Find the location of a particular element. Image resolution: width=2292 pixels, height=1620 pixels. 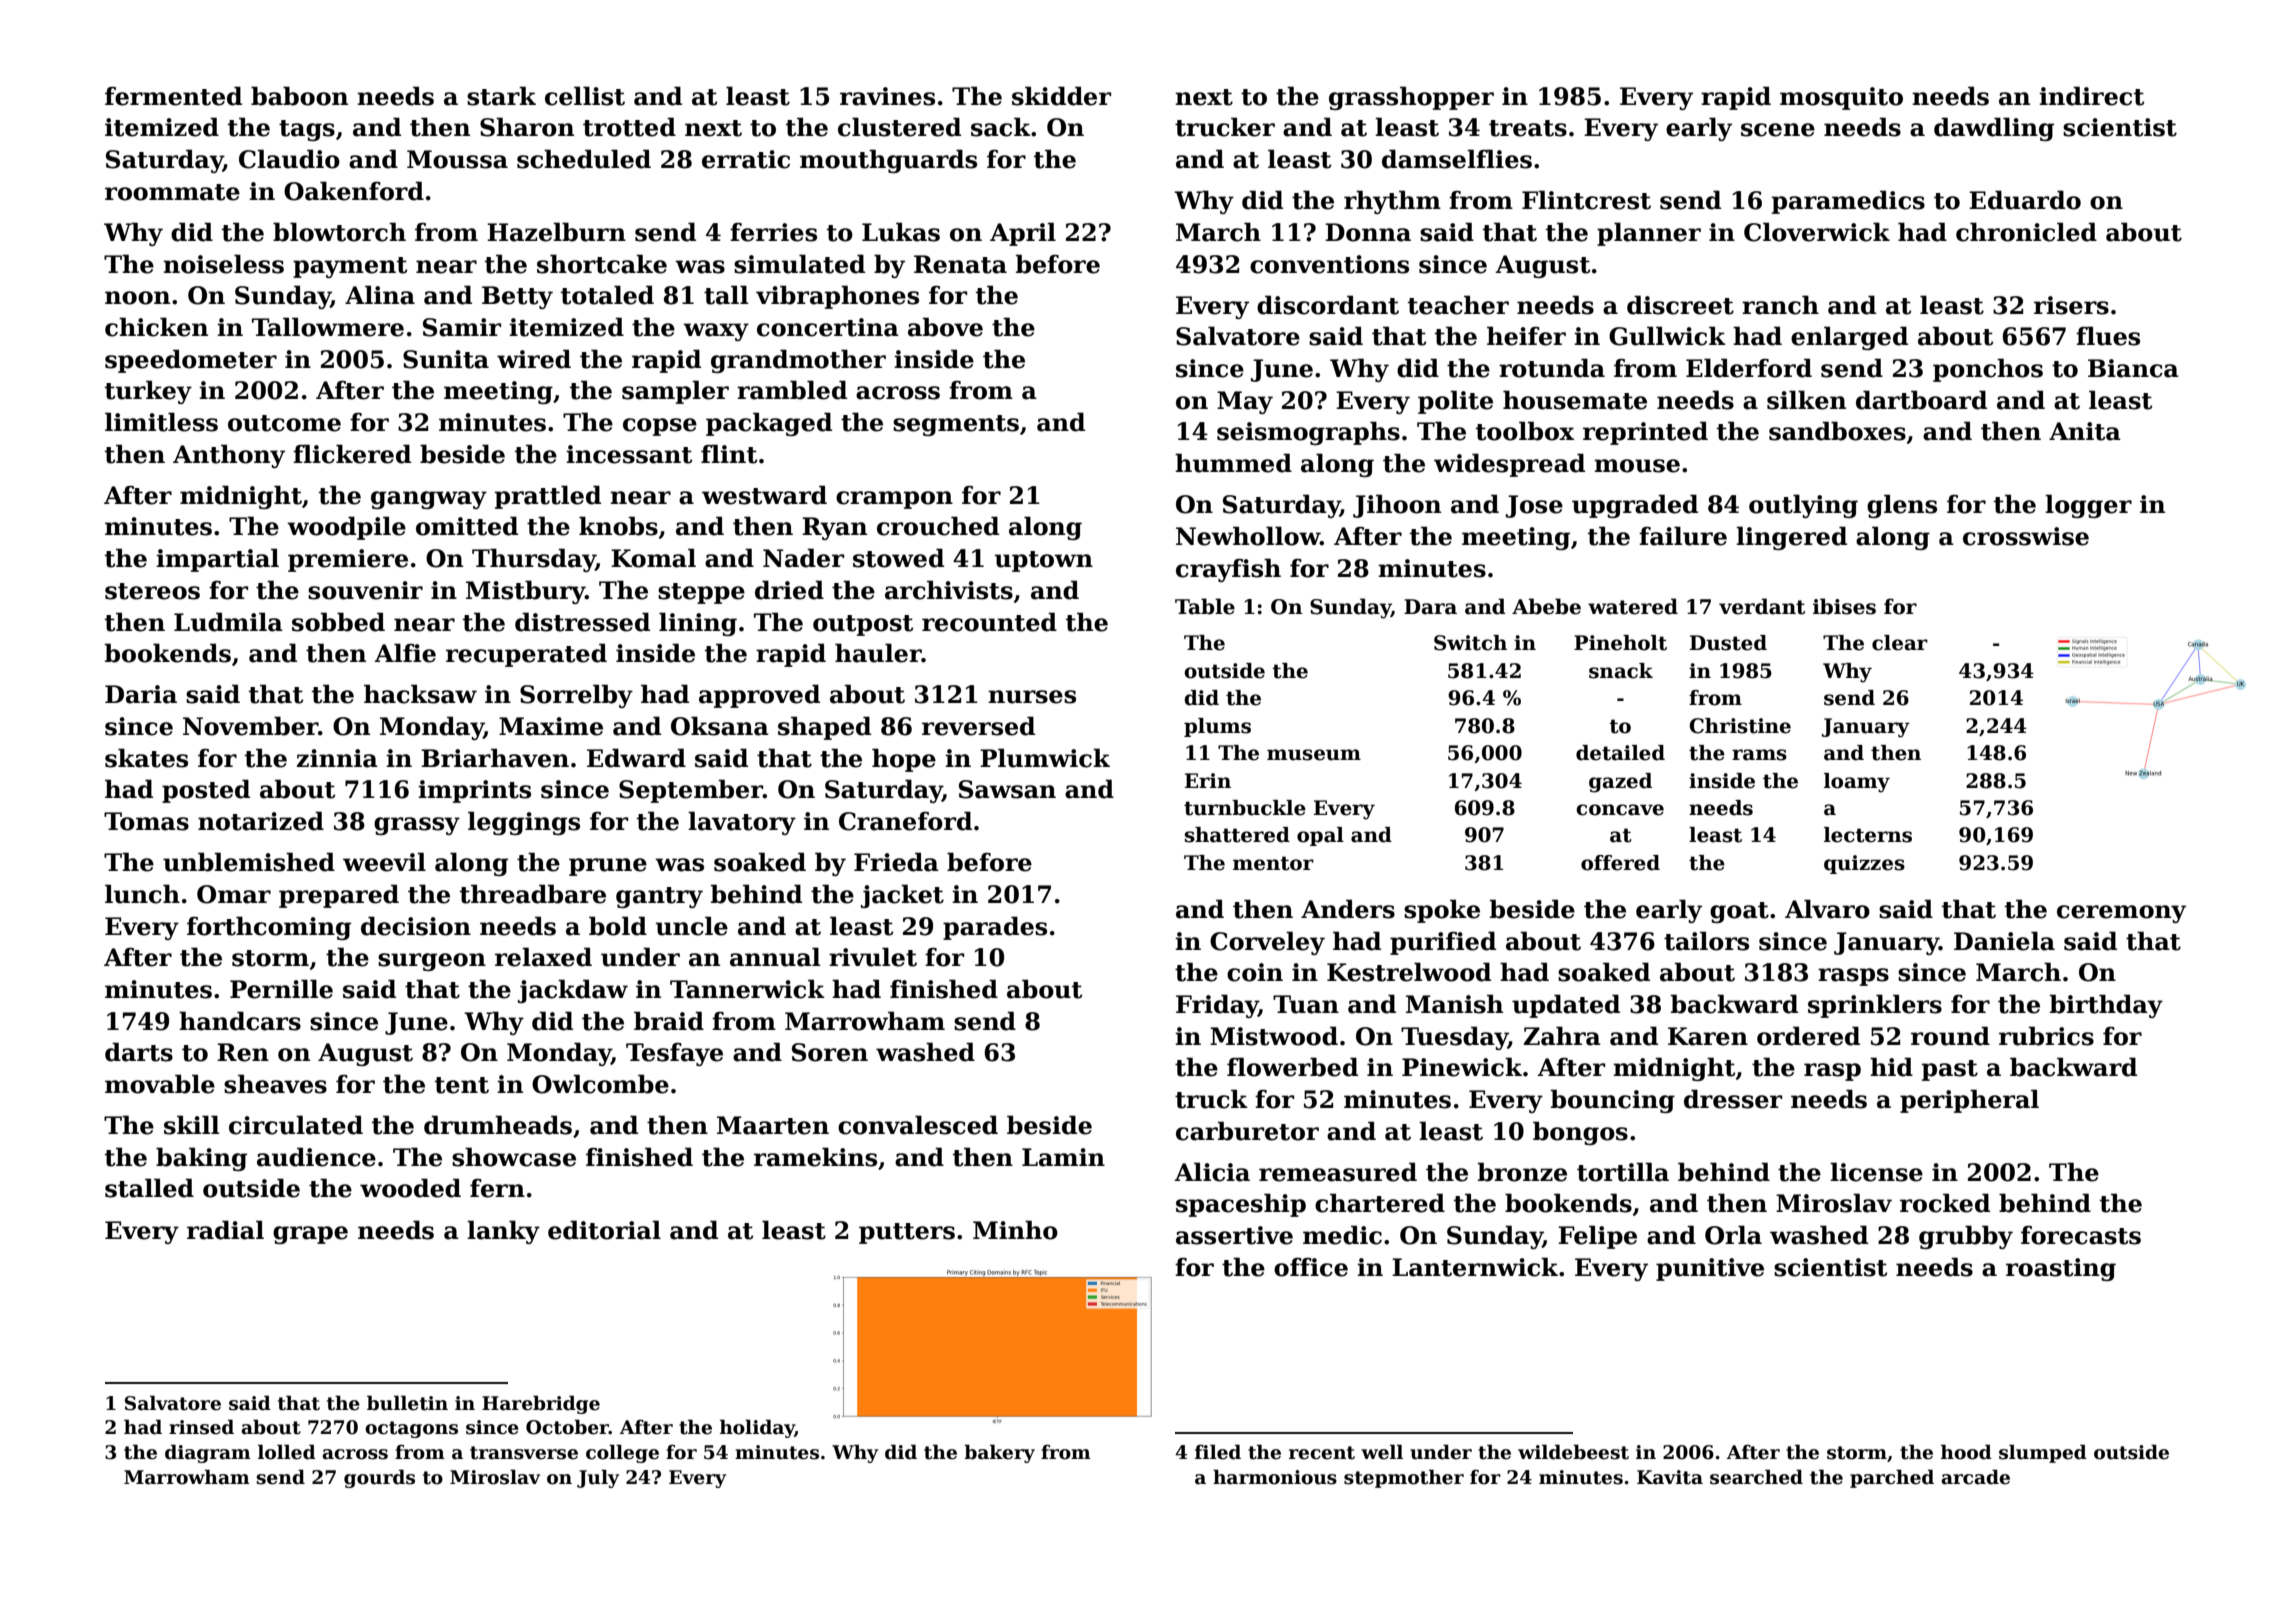

polite is located at coordinates (1455, 402).
